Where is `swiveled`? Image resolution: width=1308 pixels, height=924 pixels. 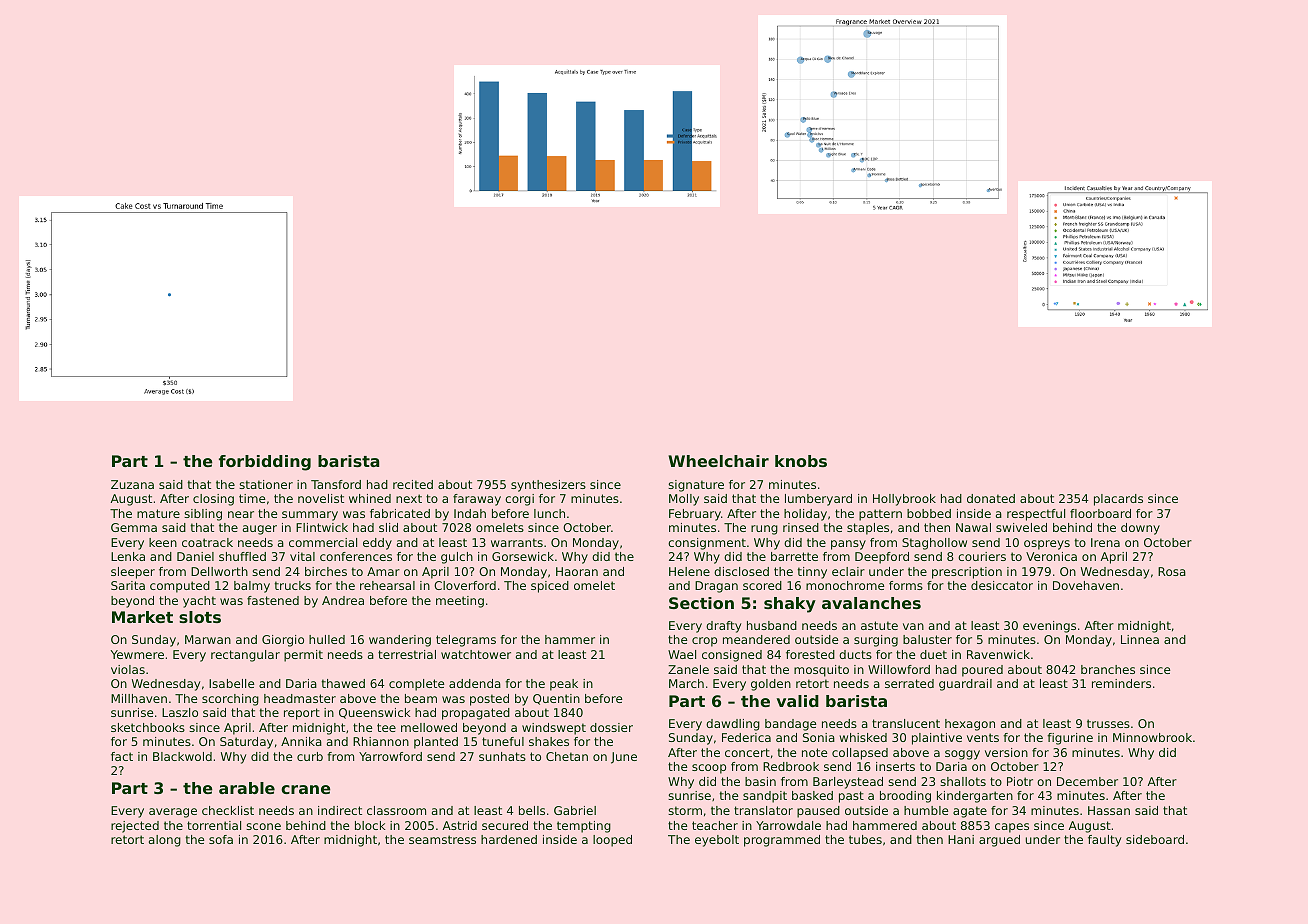 swiveled is located at coordinates (1021, 527).
